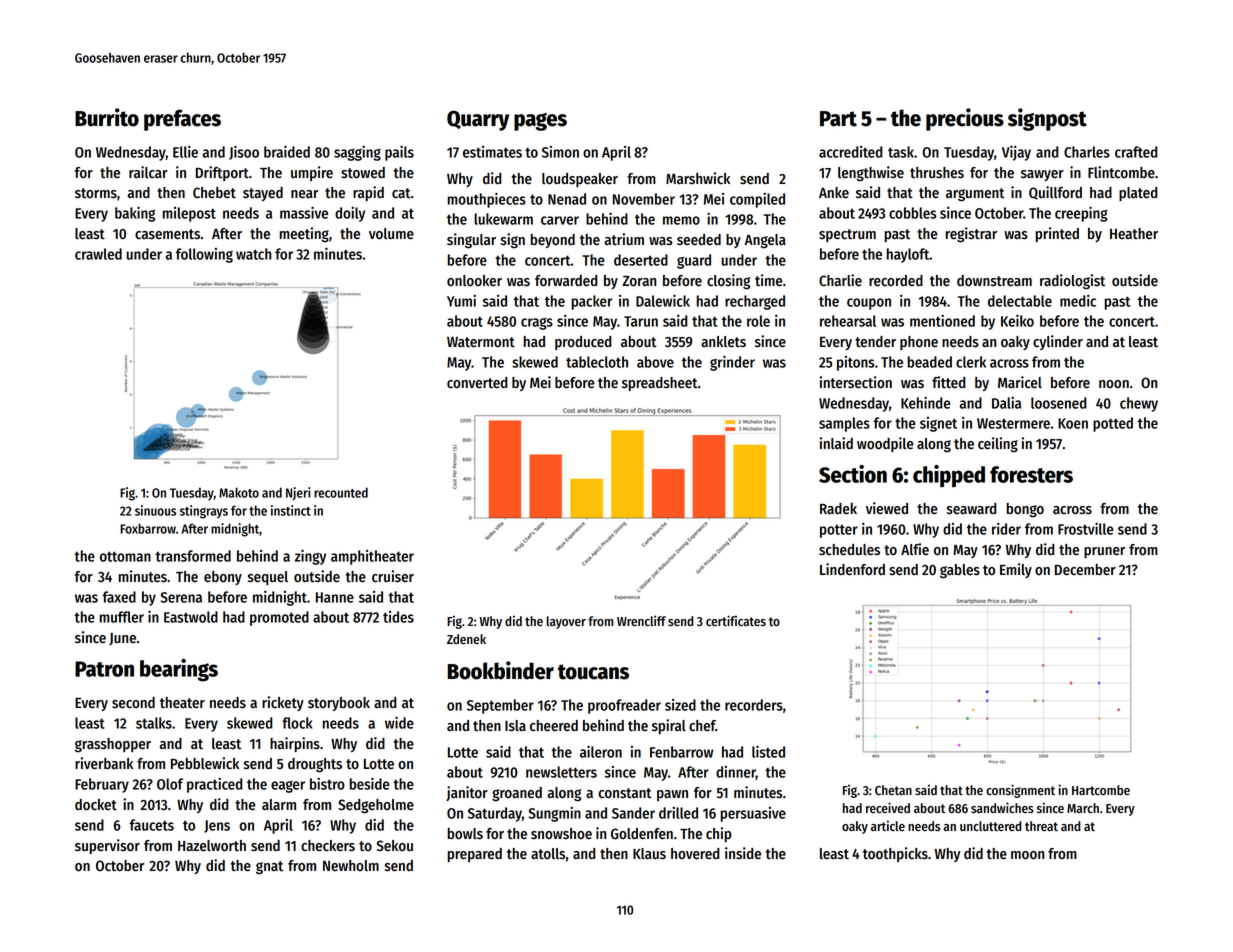  I want to click on supervisor, so click(107, 846).
